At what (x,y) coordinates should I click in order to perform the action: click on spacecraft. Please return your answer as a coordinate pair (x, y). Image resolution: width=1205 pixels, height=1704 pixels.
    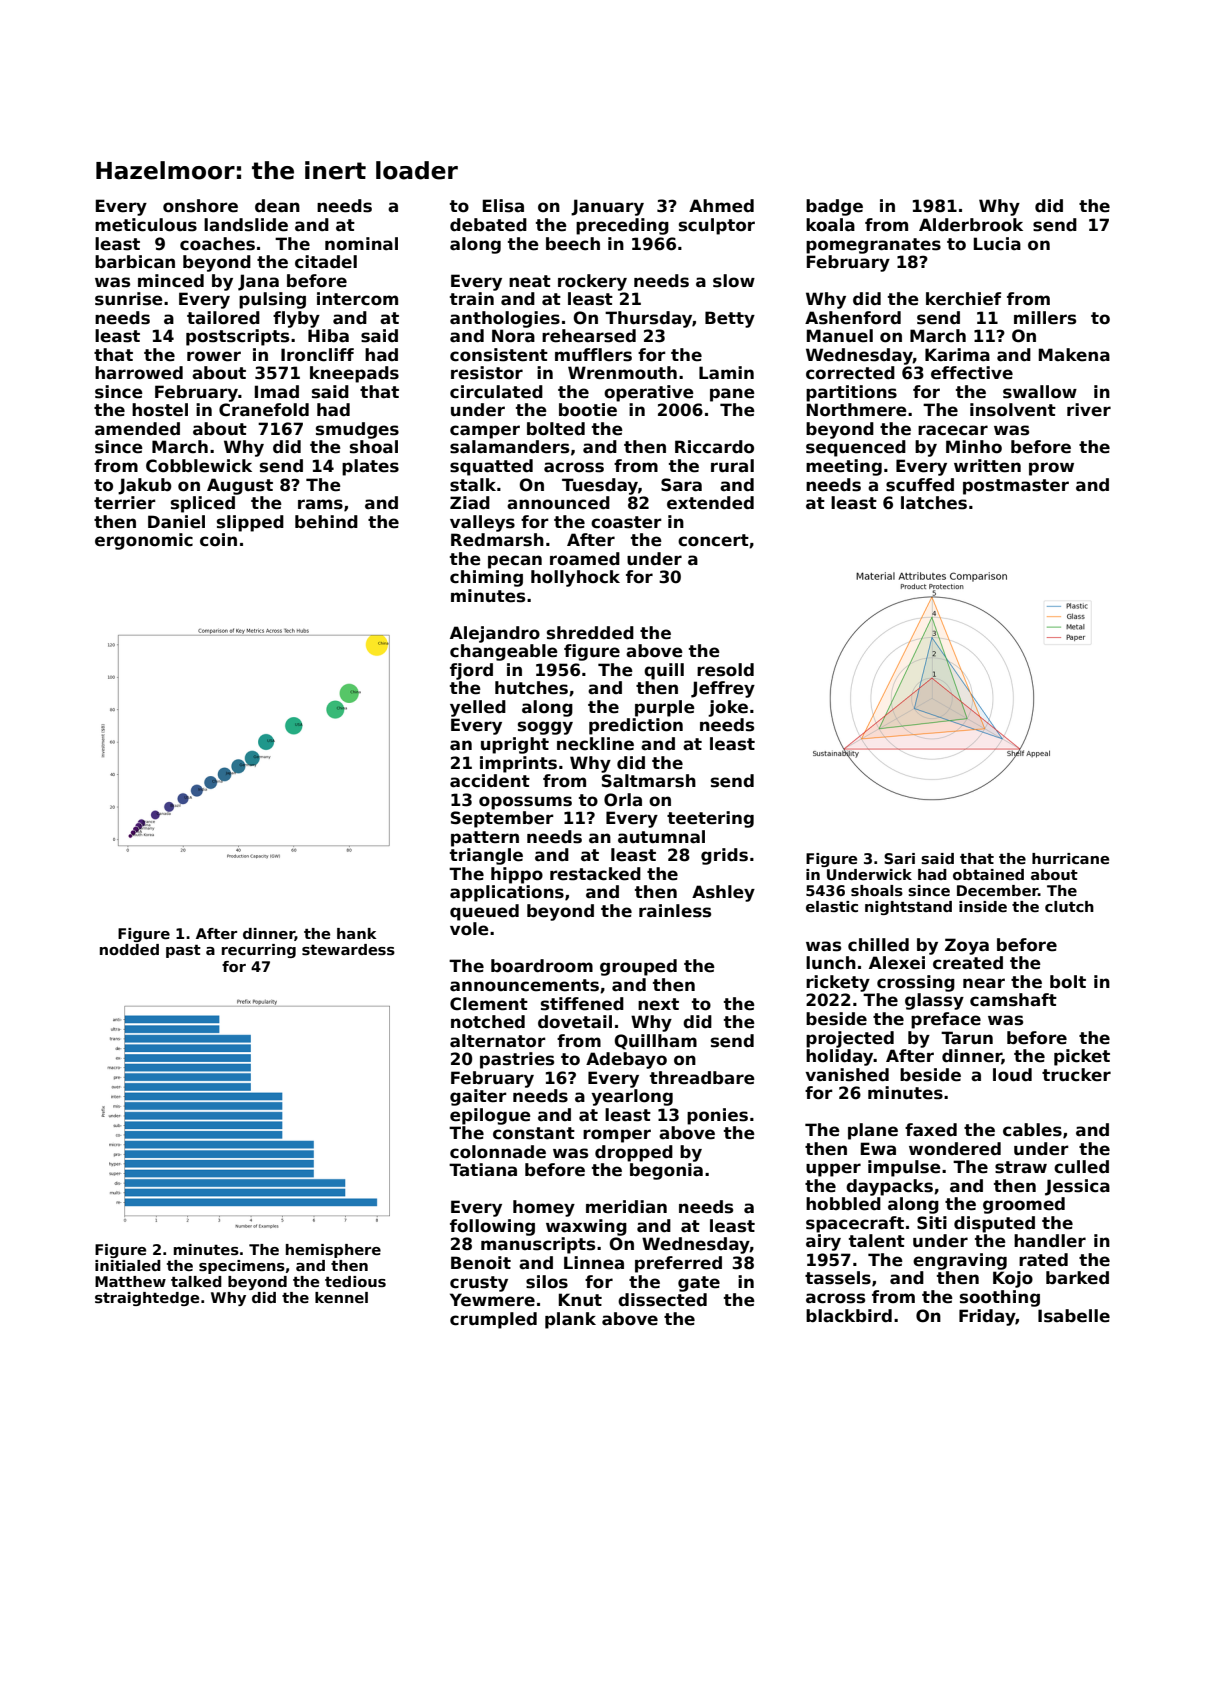
    Looking at the image, I should click on (855, 1224).
